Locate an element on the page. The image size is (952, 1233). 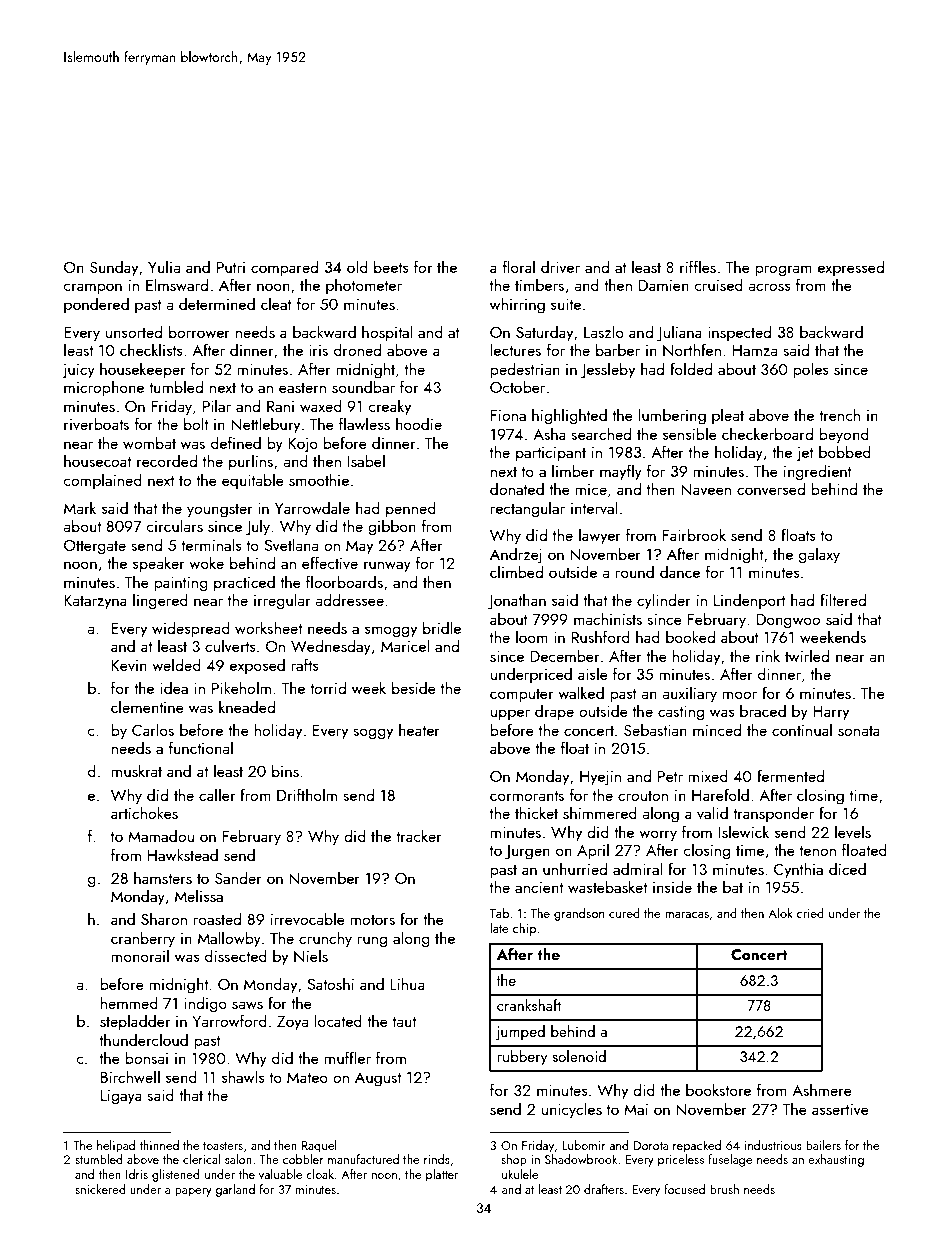
motors is located at coordinates (373, 920).
